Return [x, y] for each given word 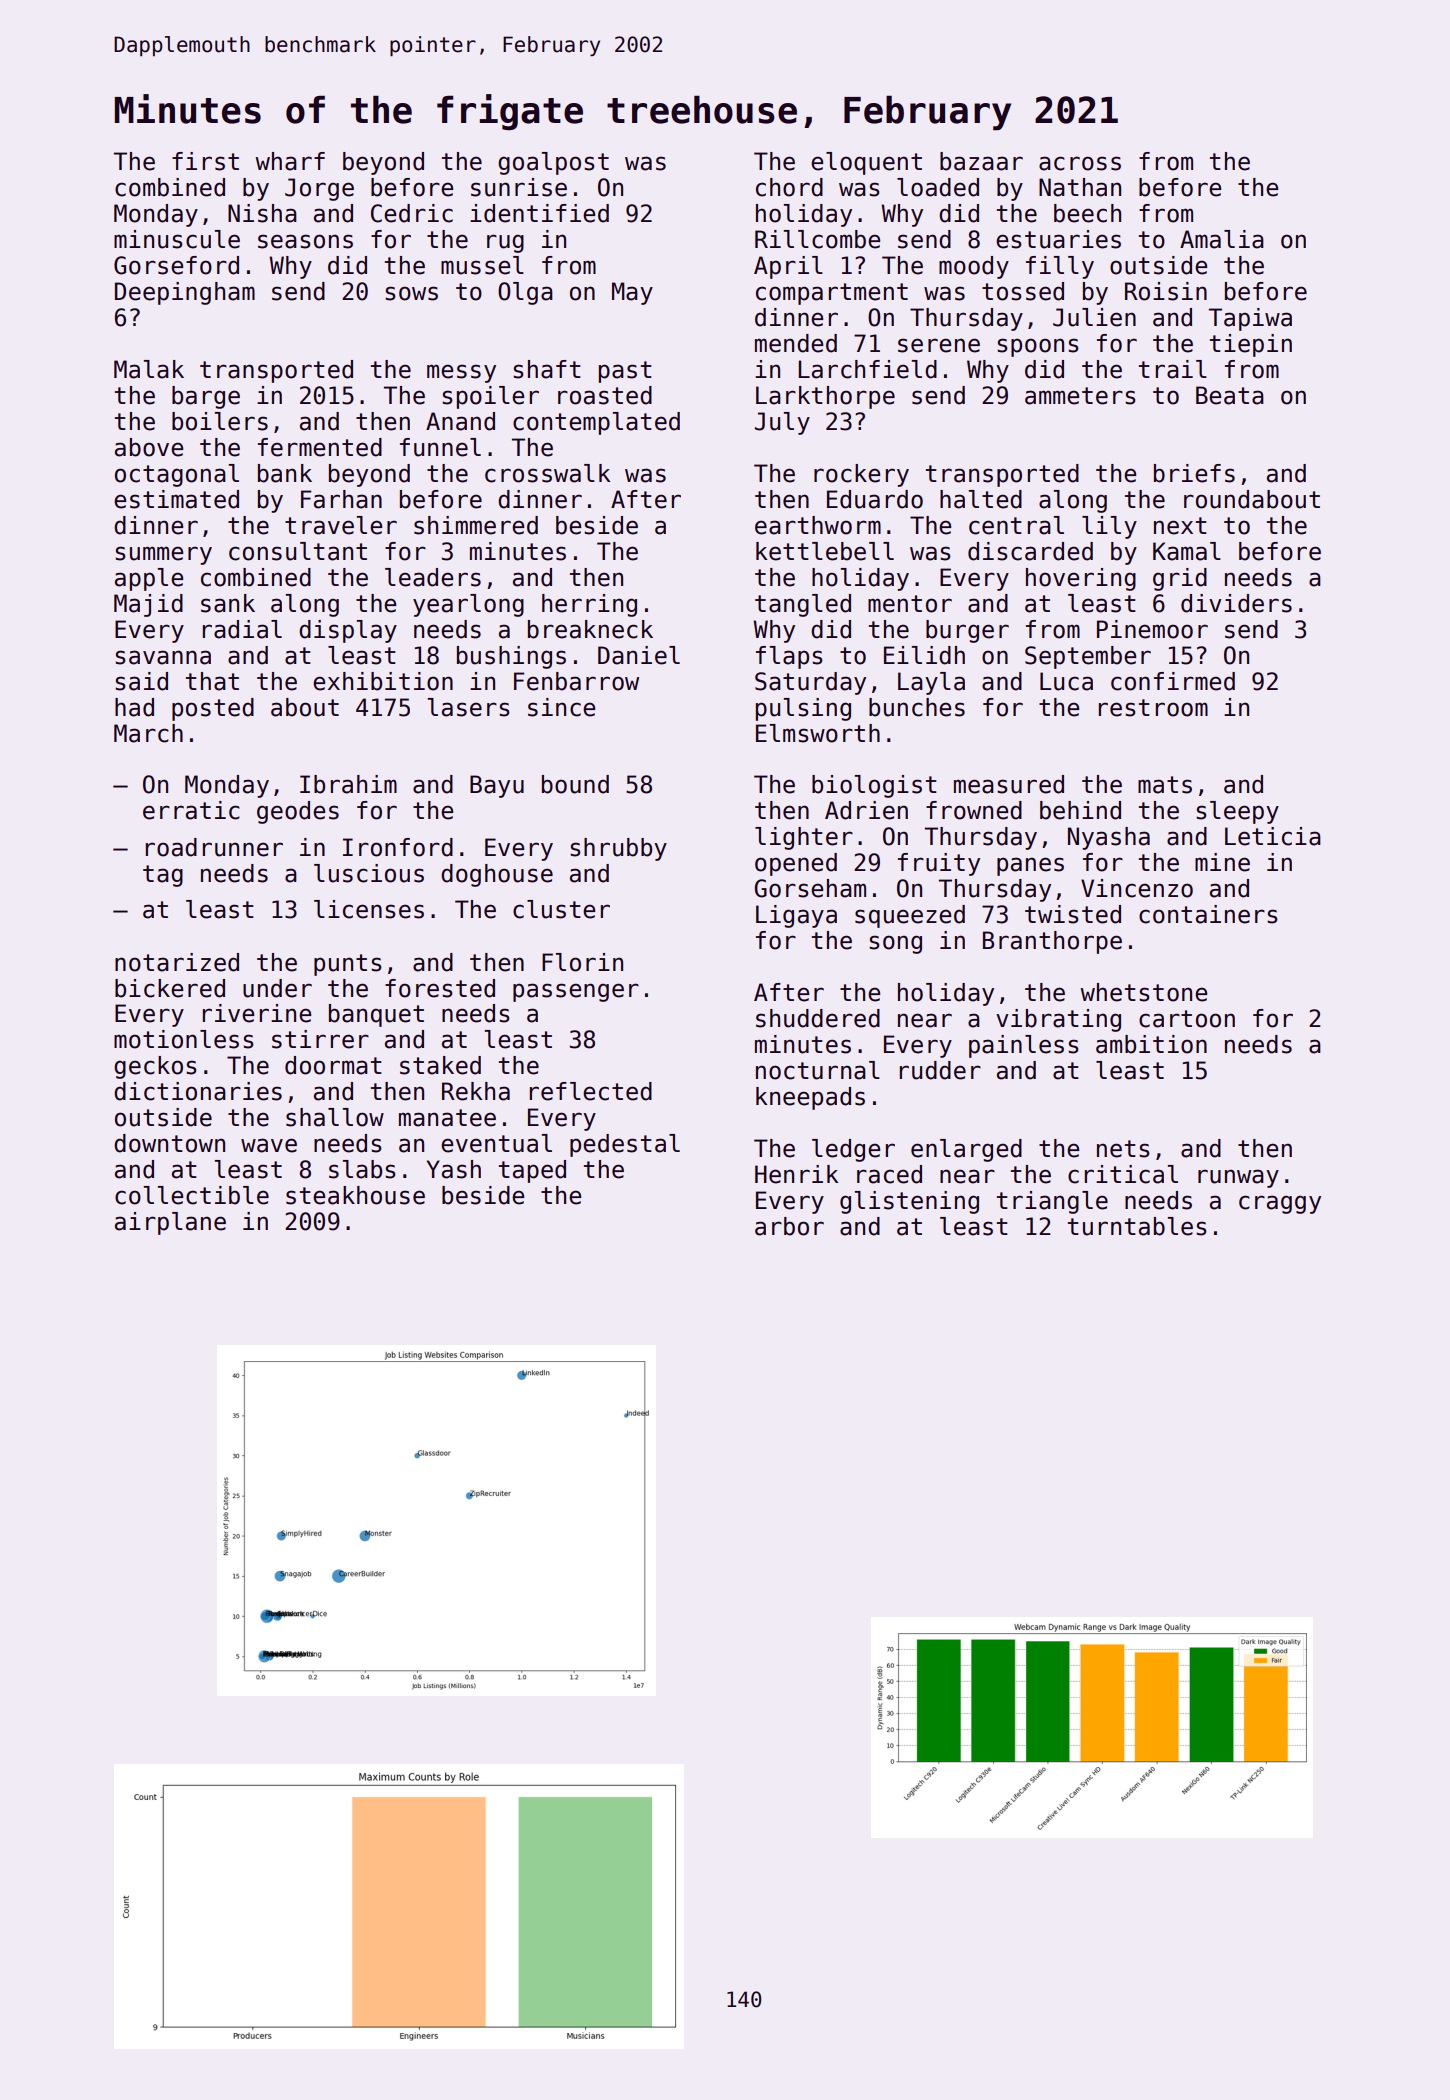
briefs [1194, 473]
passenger [576, 992]
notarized [177, 962]
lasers [469, 707]
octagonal [177, 475]
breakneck [590, 629]
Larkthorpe [825, 397]
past [625, 372]
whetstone [1143, 992]
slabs [362, 1169]
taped [532, 1171]
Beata [1230, 395]
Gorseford [176, 265]
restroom [1153, 708]
